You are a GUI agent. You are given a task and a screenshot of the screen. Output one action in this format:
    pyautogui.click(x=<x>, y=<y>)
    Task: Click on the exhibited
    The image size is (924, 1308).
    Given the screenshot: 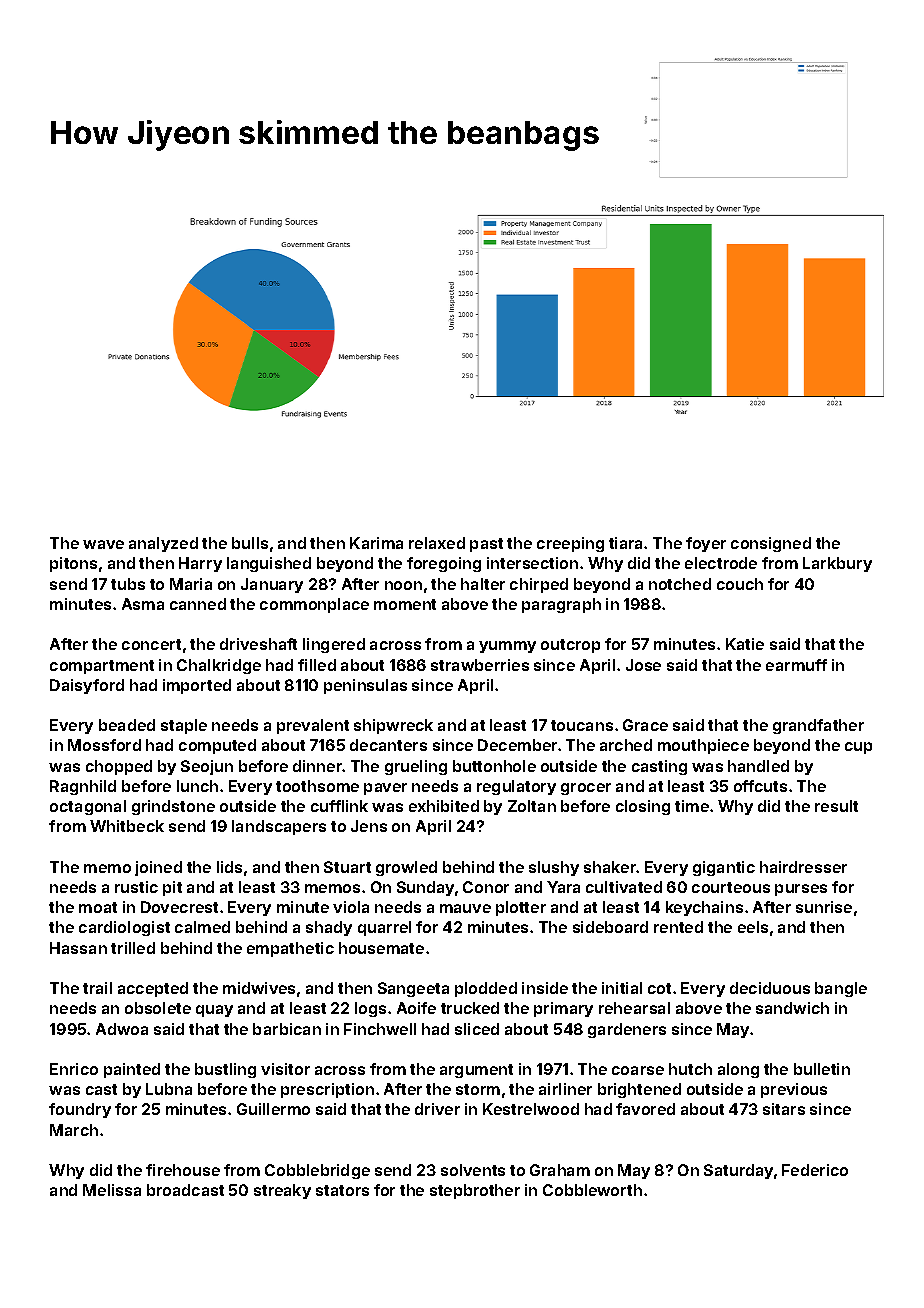 What is the action you would take?
    pyautogui.click(x=444, y=806)
